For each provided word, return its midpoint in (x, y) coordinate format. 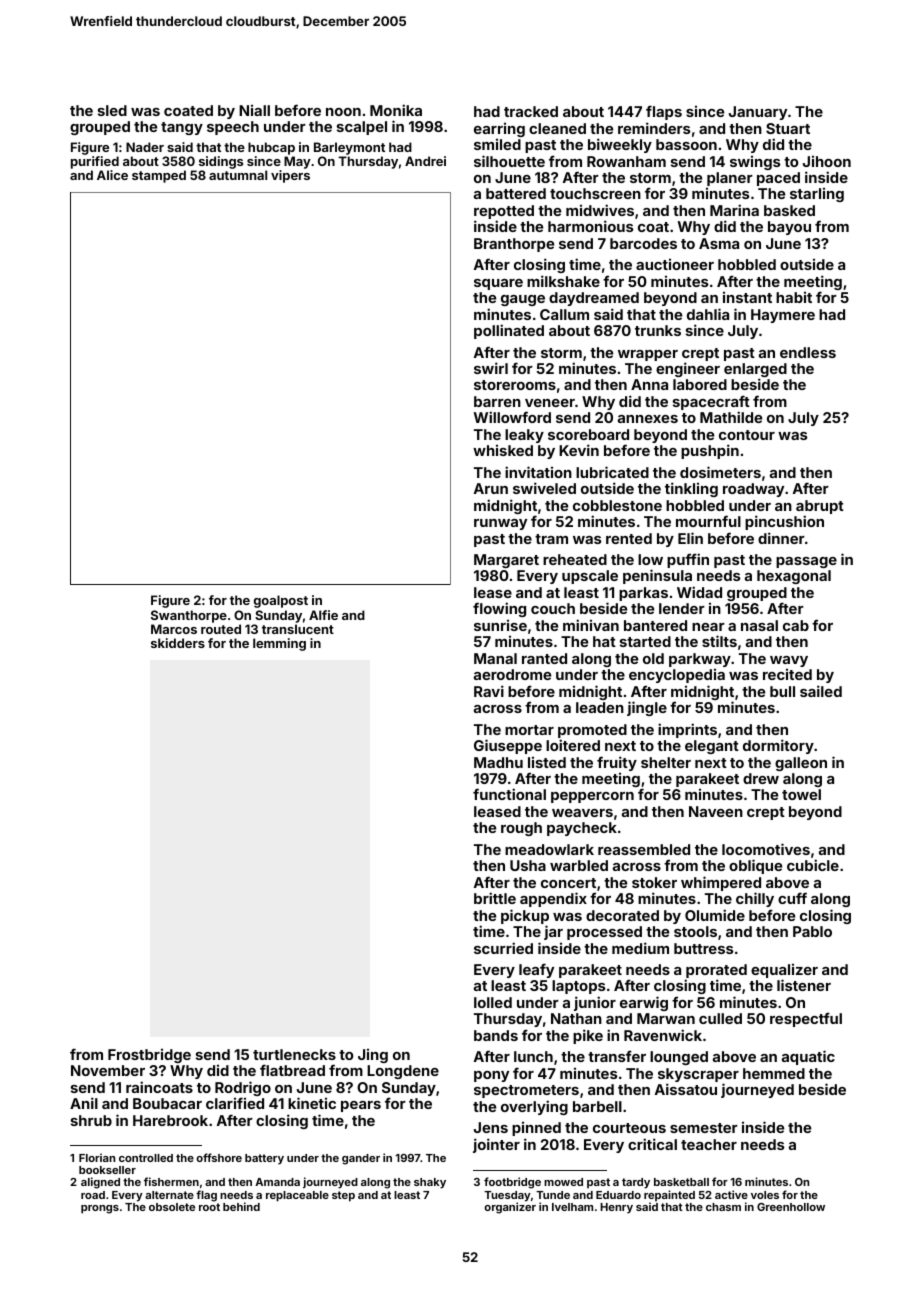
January (758, 113)
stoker (654, 882)
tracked (531, 111)
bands (496, 1035)
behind (241, 1206)
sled (112, 110)
